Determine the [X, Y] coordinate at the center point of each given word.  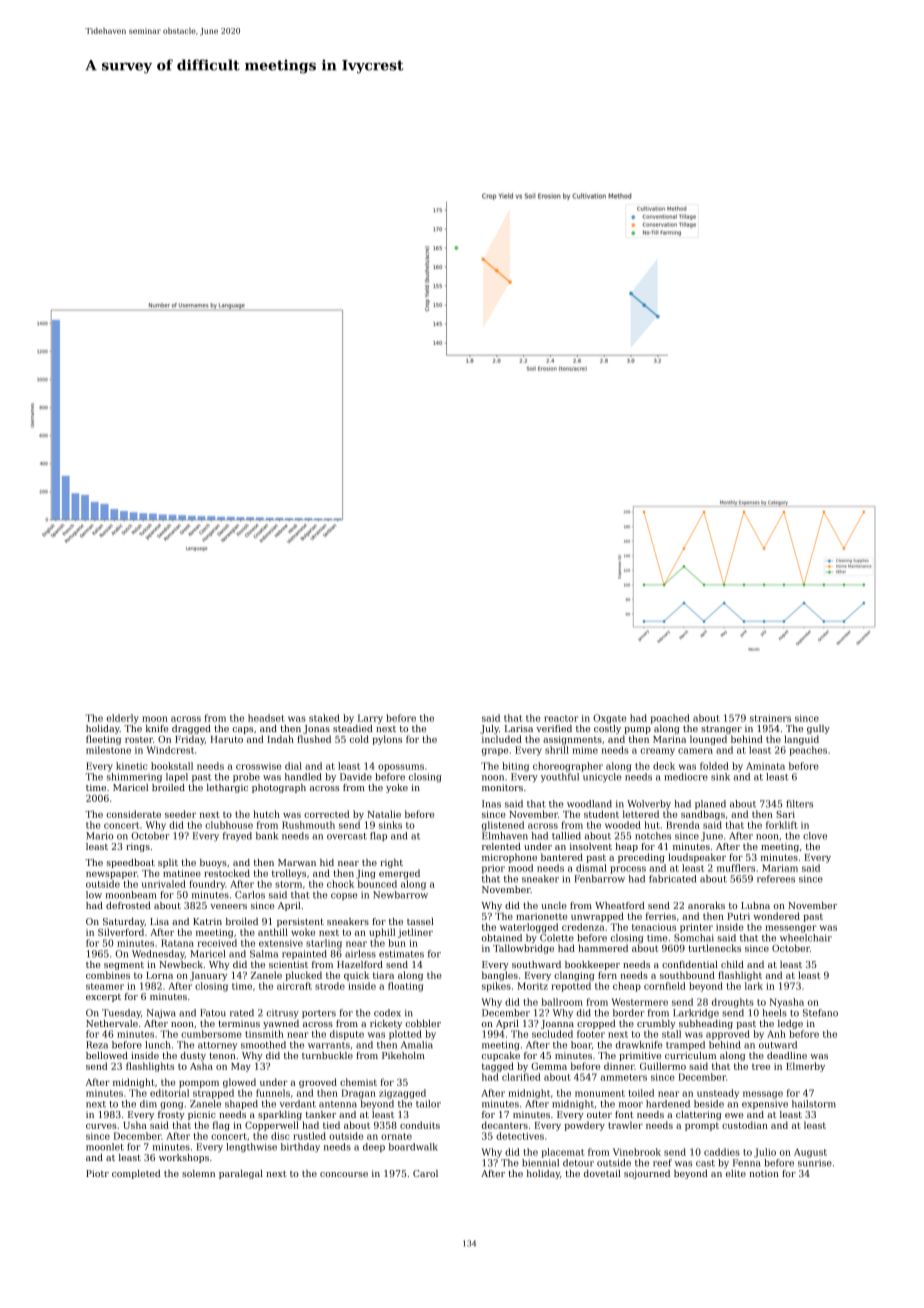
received [217, 943]
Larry [370, 719]
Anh [776, 1034]
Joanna [557, 1024]
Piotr [97, 1173]
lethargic [227, 788]
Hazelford [360, 964]
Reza [97, 1045]
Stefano [820, 1013]
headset [266, 718]
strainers [770, 718]
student [601, 814]
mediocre [686, 777]
